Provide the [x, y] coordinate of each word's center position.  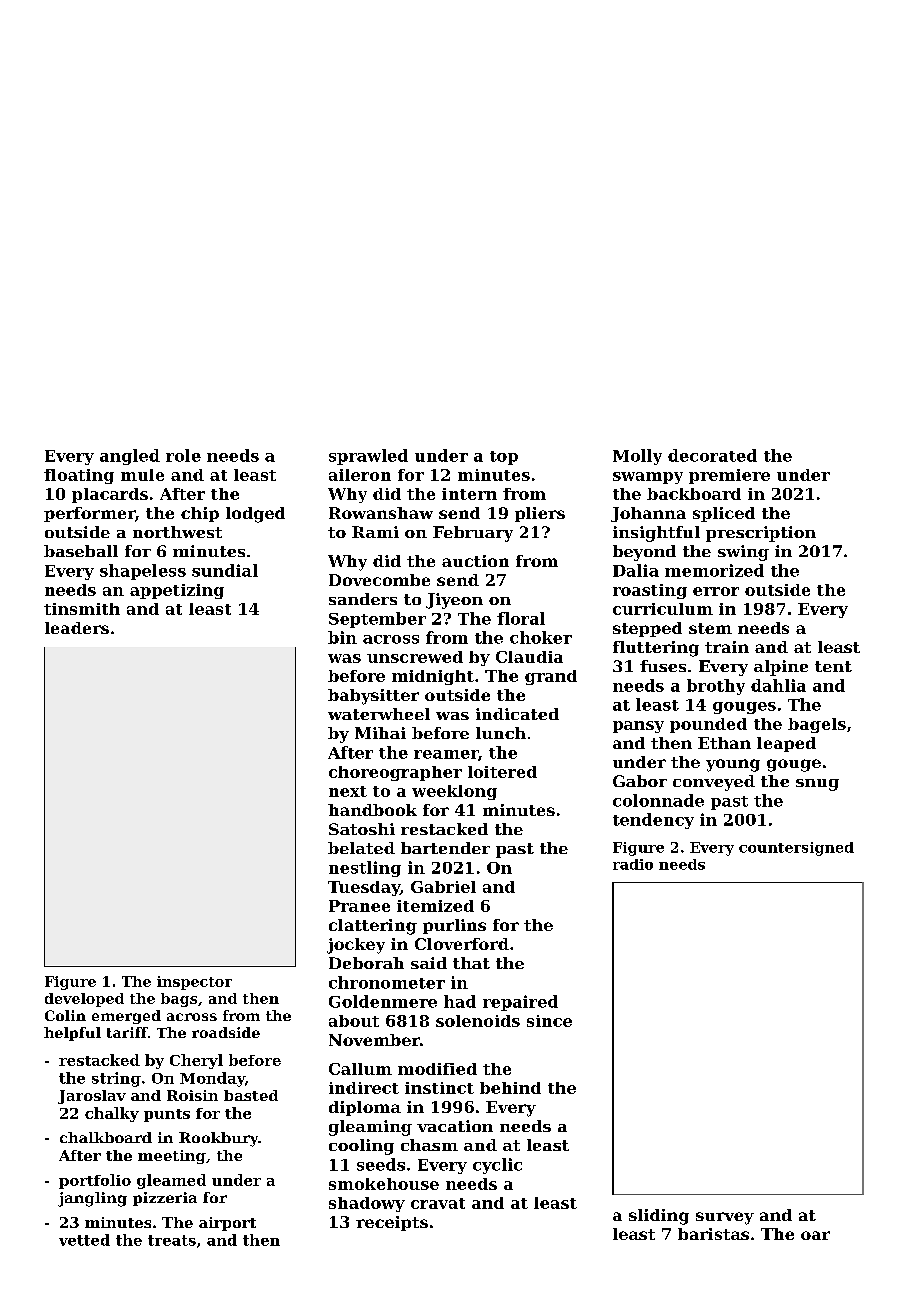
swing [743, 553]
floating [79, 476]
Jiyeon [454, 601]
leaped [786, 744]
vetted [84, 1240]
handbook [372, 810]
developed [84, 1000]
